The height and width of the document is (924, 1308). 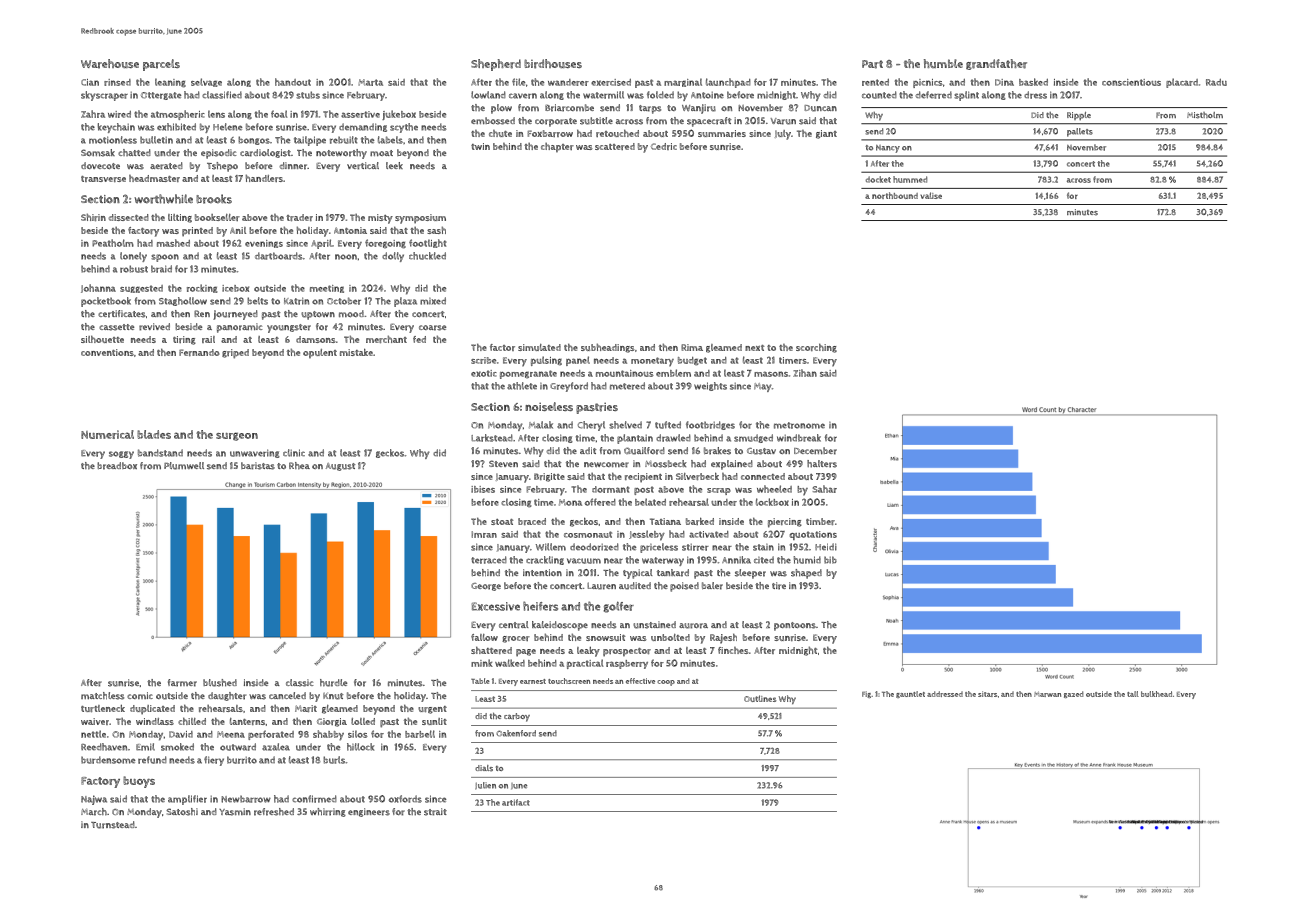 What do you see at coordinates (516, 802) in the document?
I see `artifact` at bounding box center [516, 802].
